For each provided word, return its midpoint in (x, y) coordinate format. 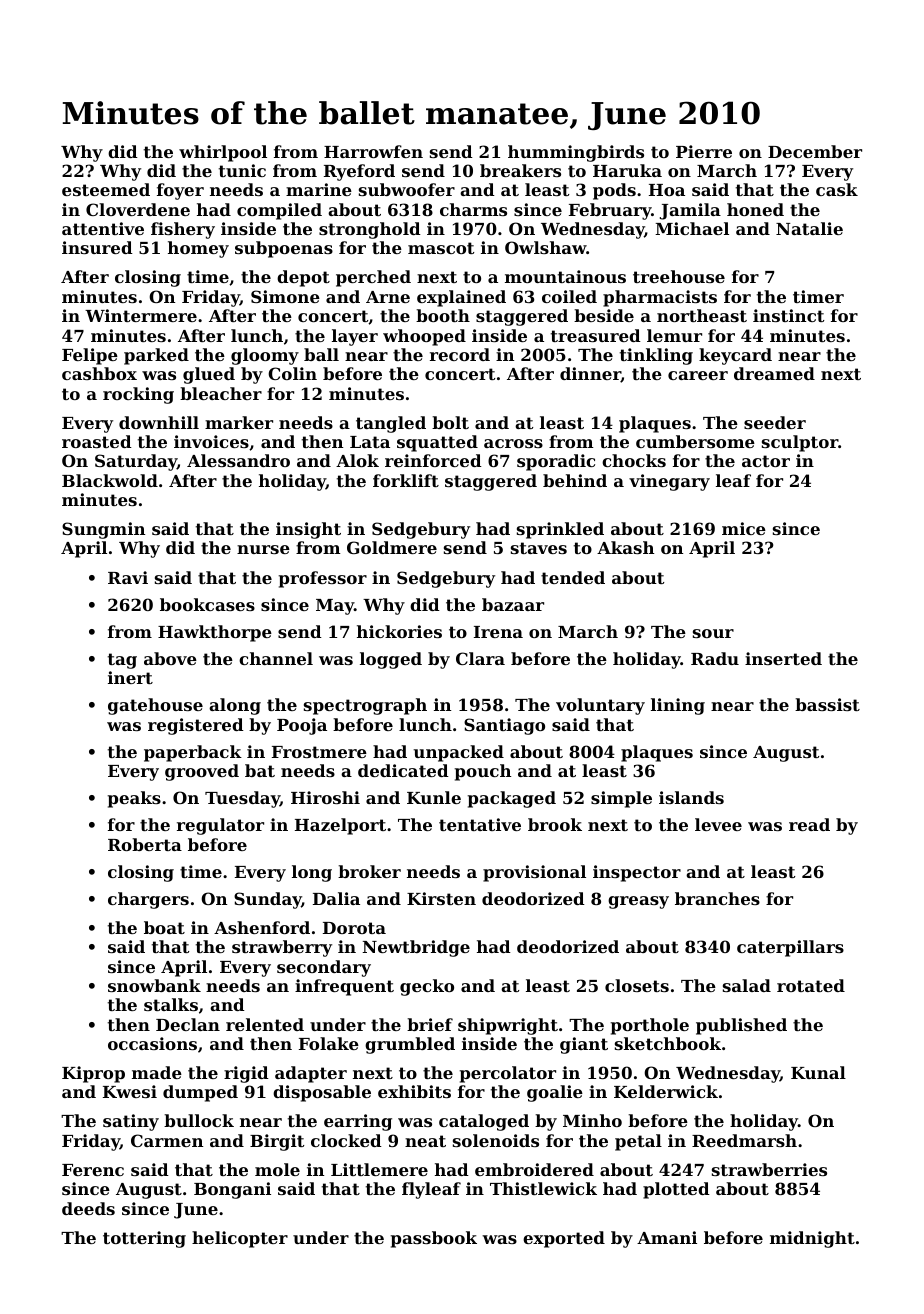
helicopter (240, 1239)
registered (196, 726)
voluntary (600, 706)
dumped (200, 1093)
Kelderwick (666, 1091)
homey (198, 249)
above (170, 658)
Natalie (809, 228)
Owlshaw (546, 247)
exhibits (414, 1091)
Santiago (504, 726)
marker (239, 422)
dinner (590, 374)
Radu (715, 658)
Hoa (667, 190)
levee (718, 824)
